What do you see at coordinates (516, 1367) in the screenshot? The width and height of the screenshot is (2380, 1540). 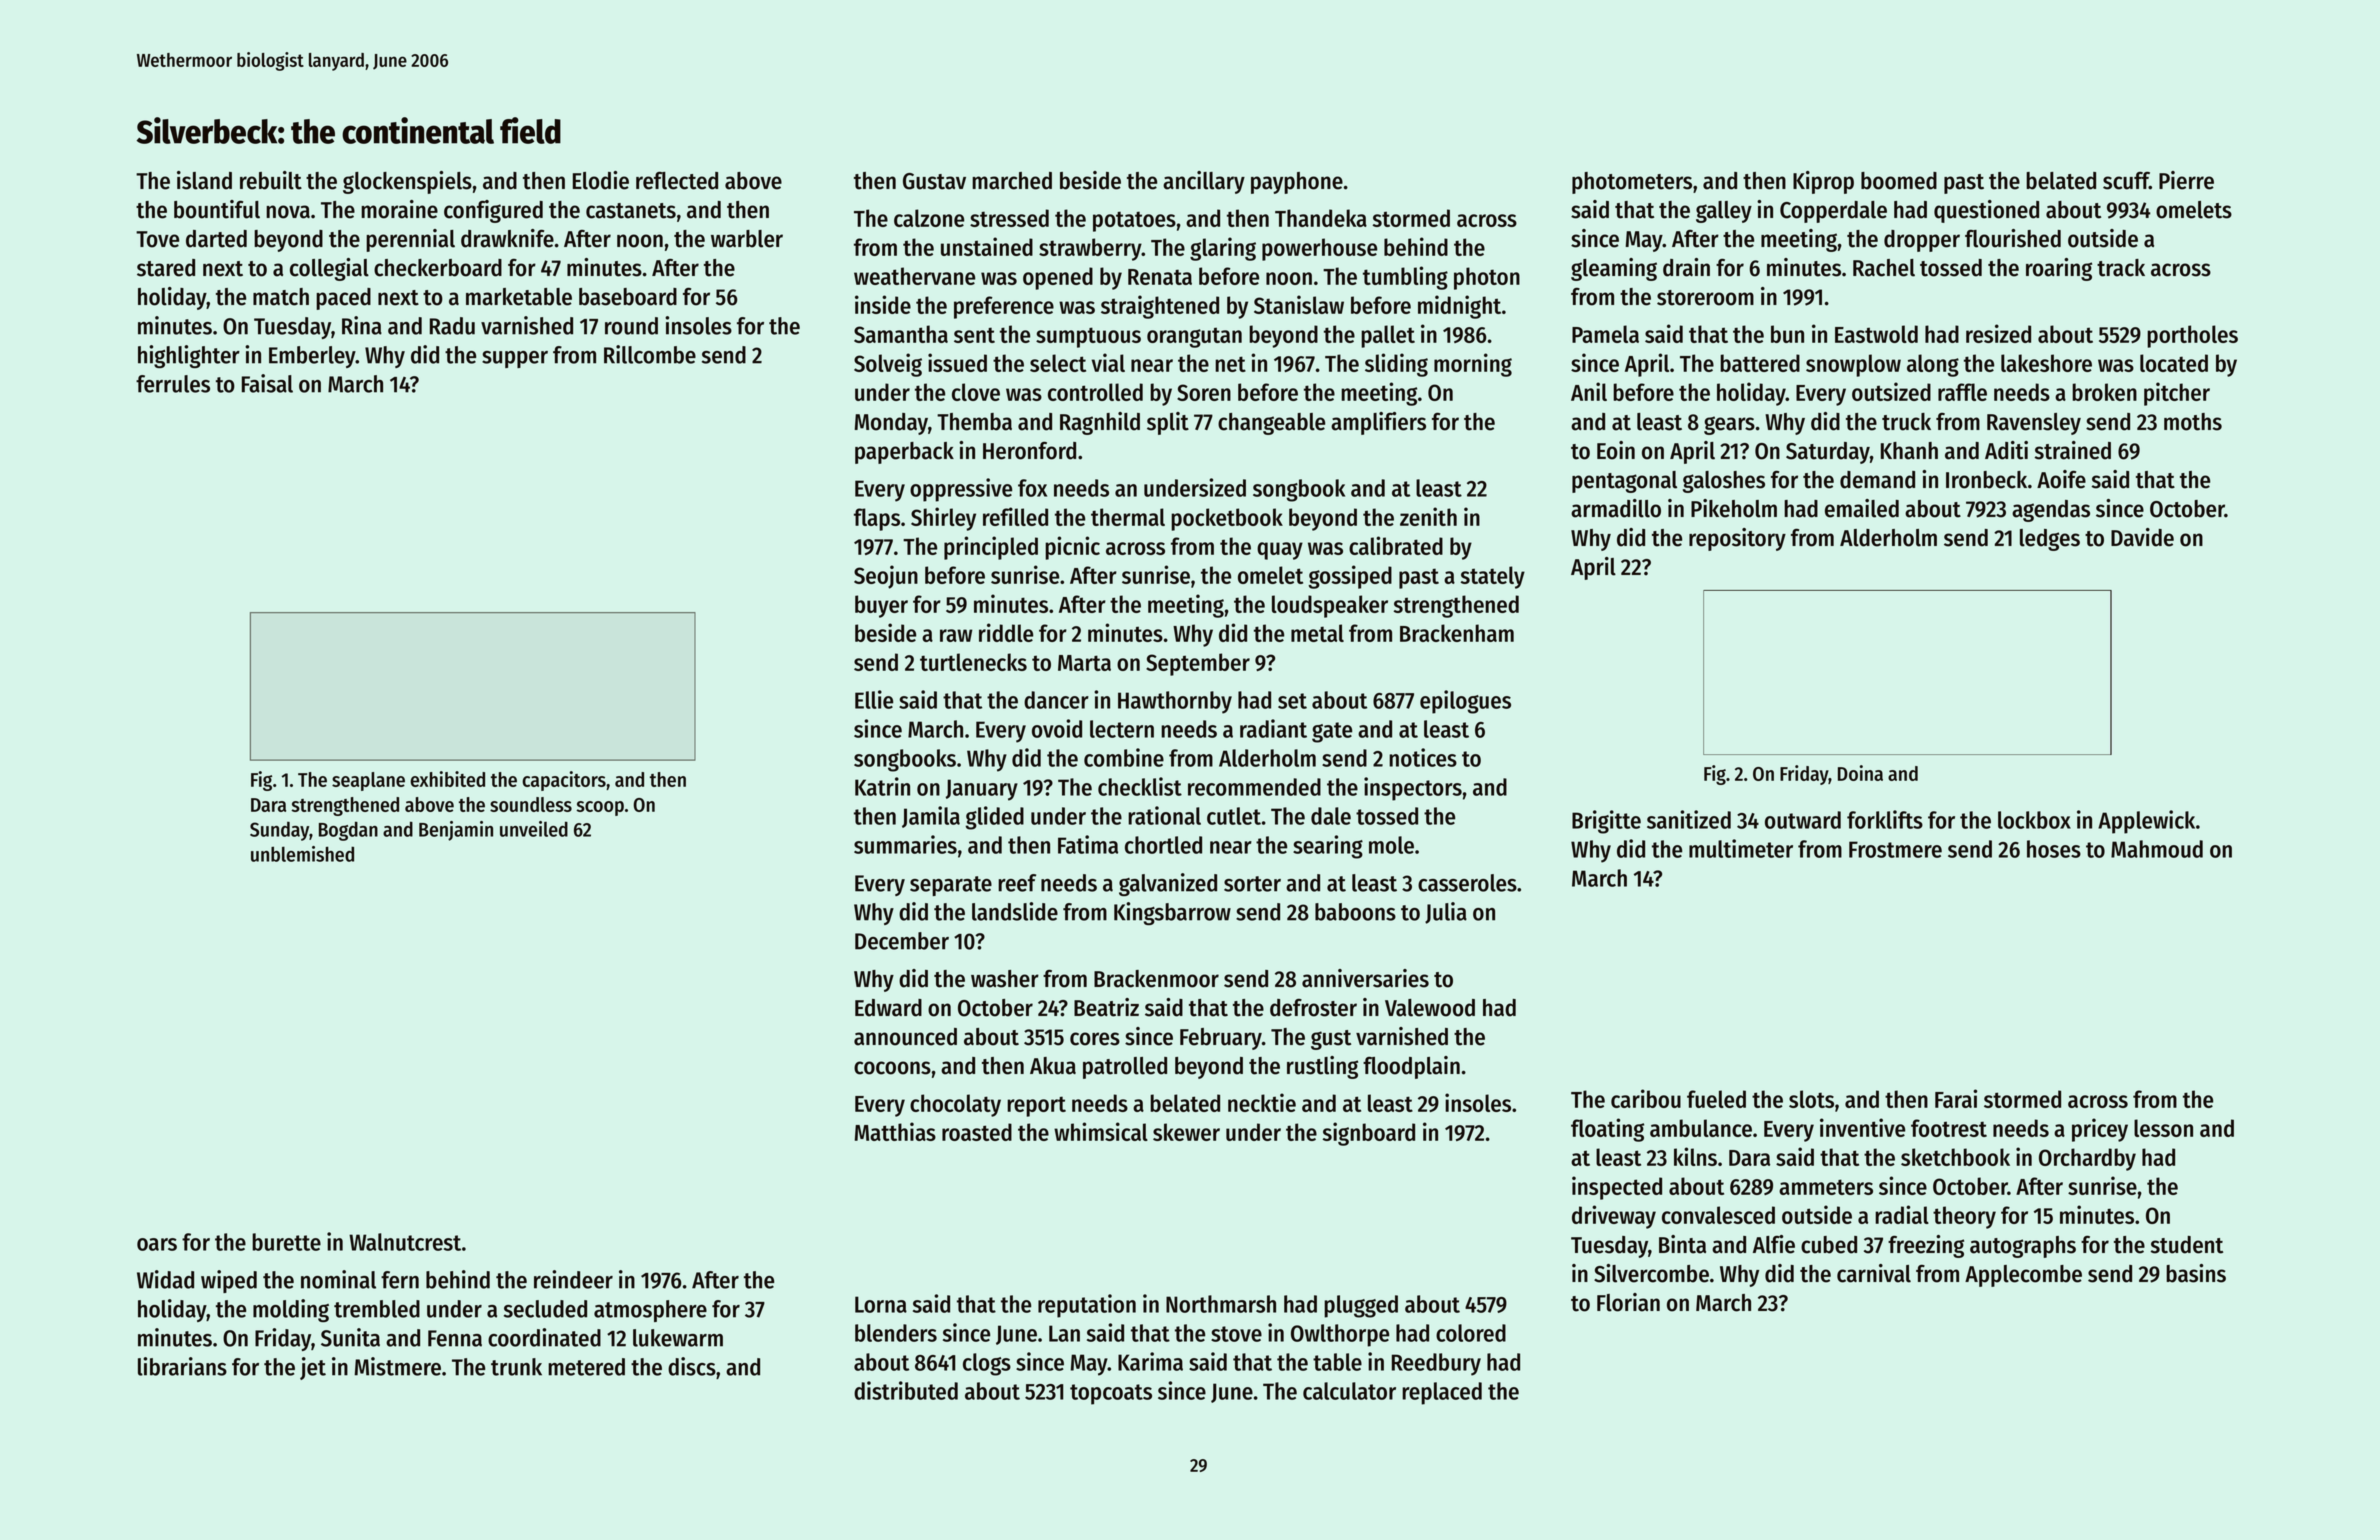 I see `trunk` at bounding box center [516, 1367].
